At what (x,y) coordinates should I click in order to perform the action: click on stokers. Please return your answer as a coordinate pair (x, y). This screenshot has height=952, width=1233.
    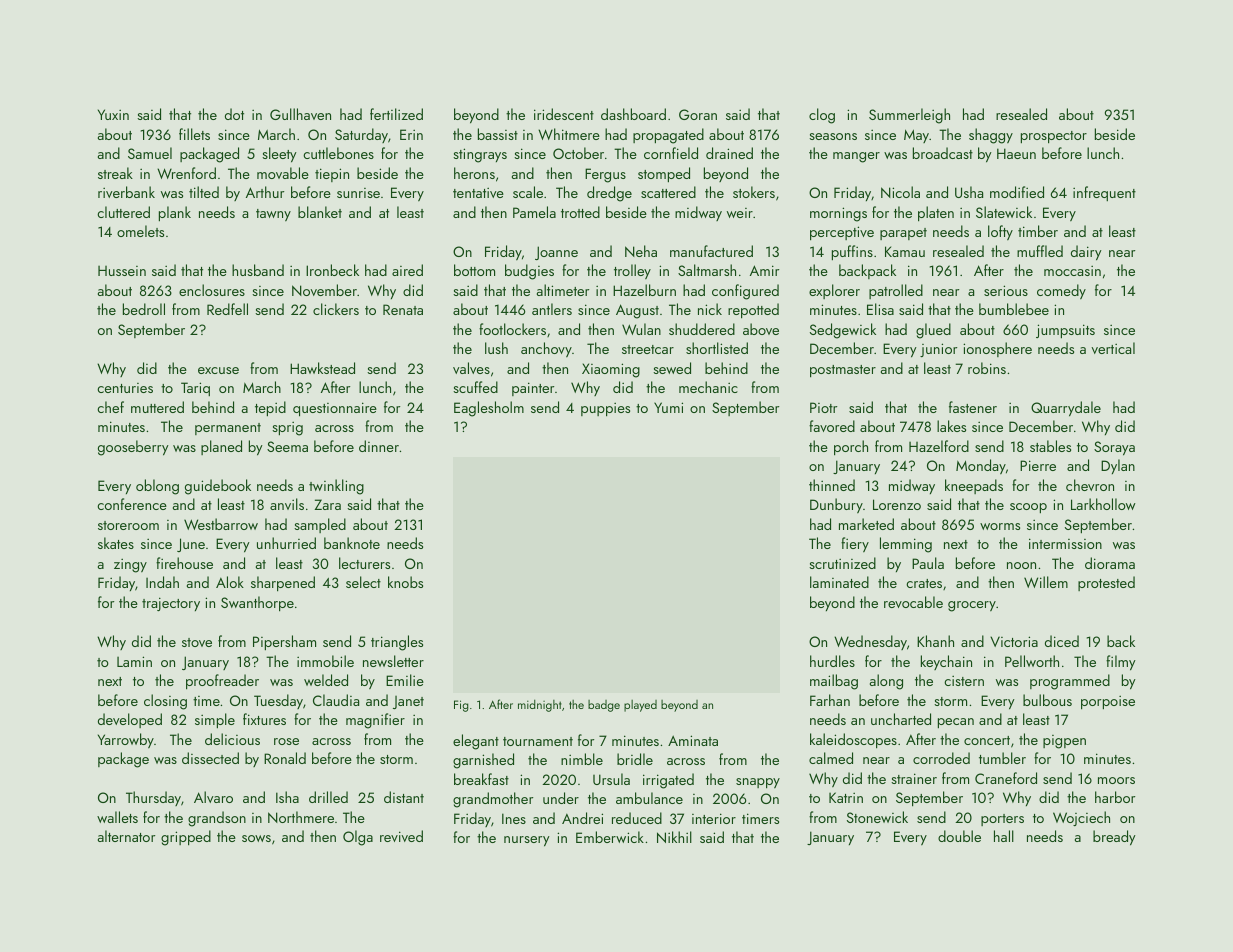
    Looking at the image, I should click on (754, 192).
